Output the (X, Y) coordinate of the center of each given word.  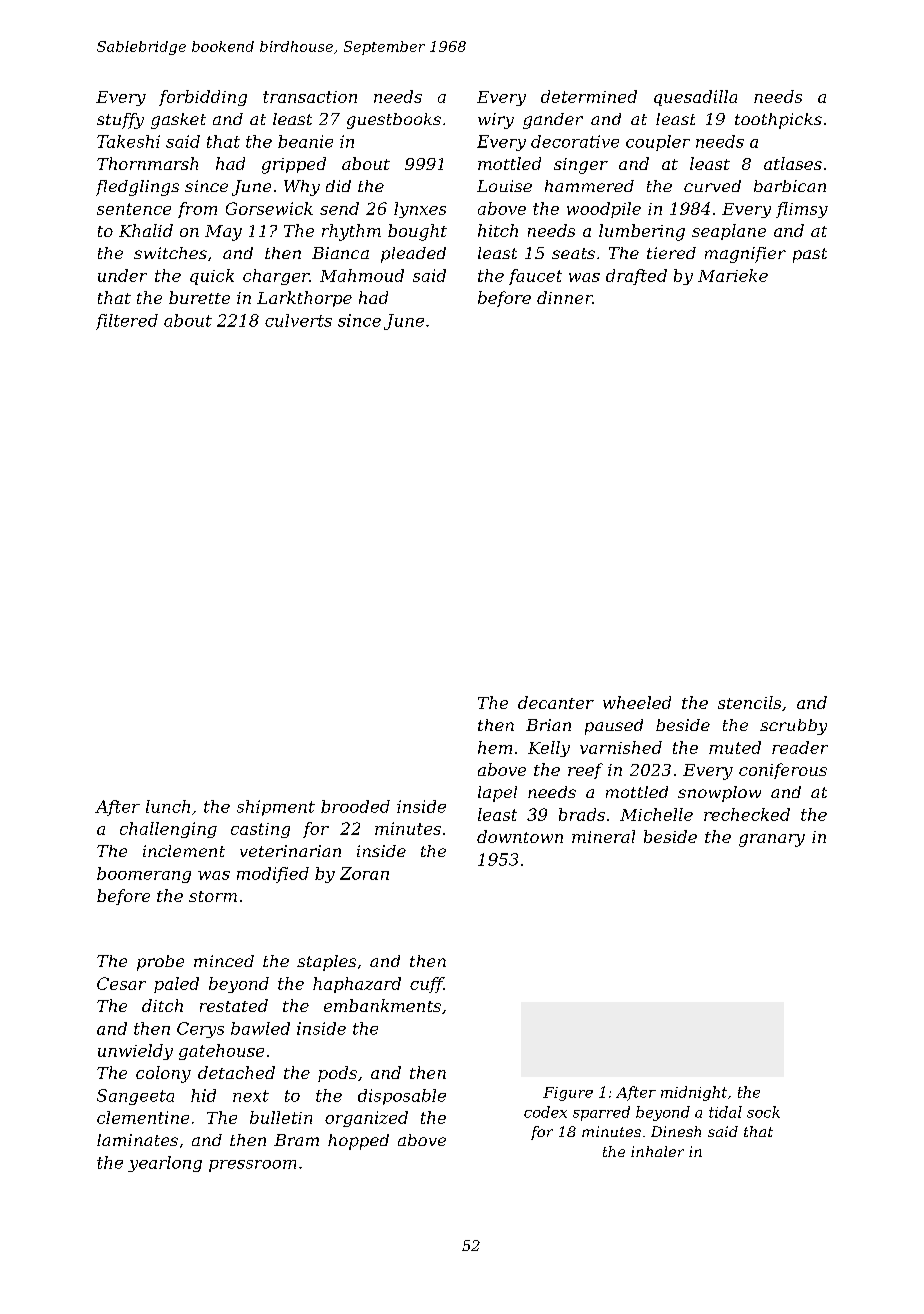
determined (589, 96)
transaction (310, 97)
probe (160, 963)
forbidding (203, 98)
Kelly (549, 749)
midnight (694, 1093)
